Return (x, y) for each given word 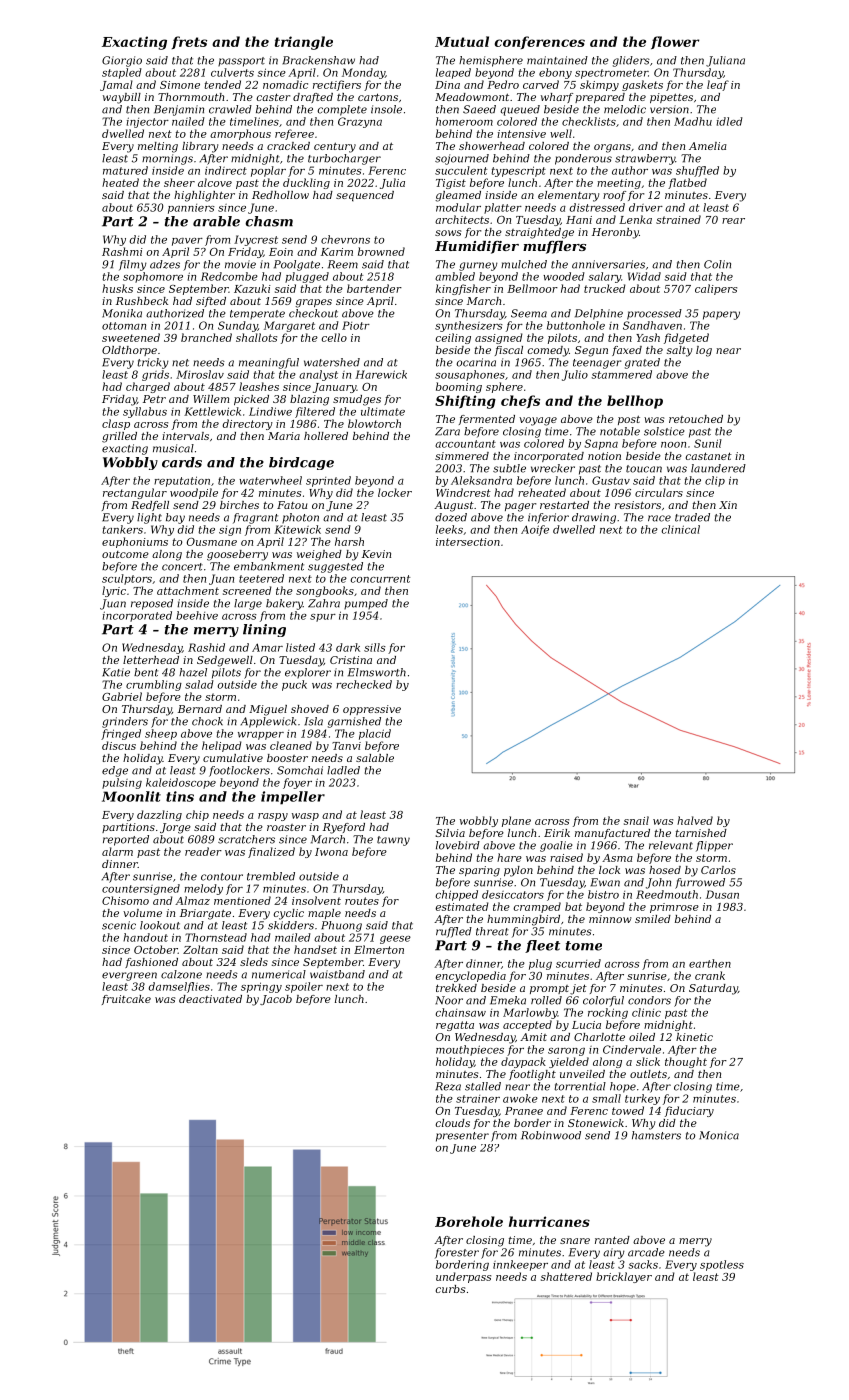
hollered (326, 436)
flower (675, 42)
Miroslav (200, 374)
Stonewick (596, 1123)
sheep (161, 734)
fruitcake (126, 1000)
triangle (304, 43)
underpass (463, 1277)
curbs (450, 1289)
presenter (462, 1137)
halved (695, 820)
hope (623, 1087)
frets (189, 42)
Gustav (611, 480)
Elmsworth (377, 672)
